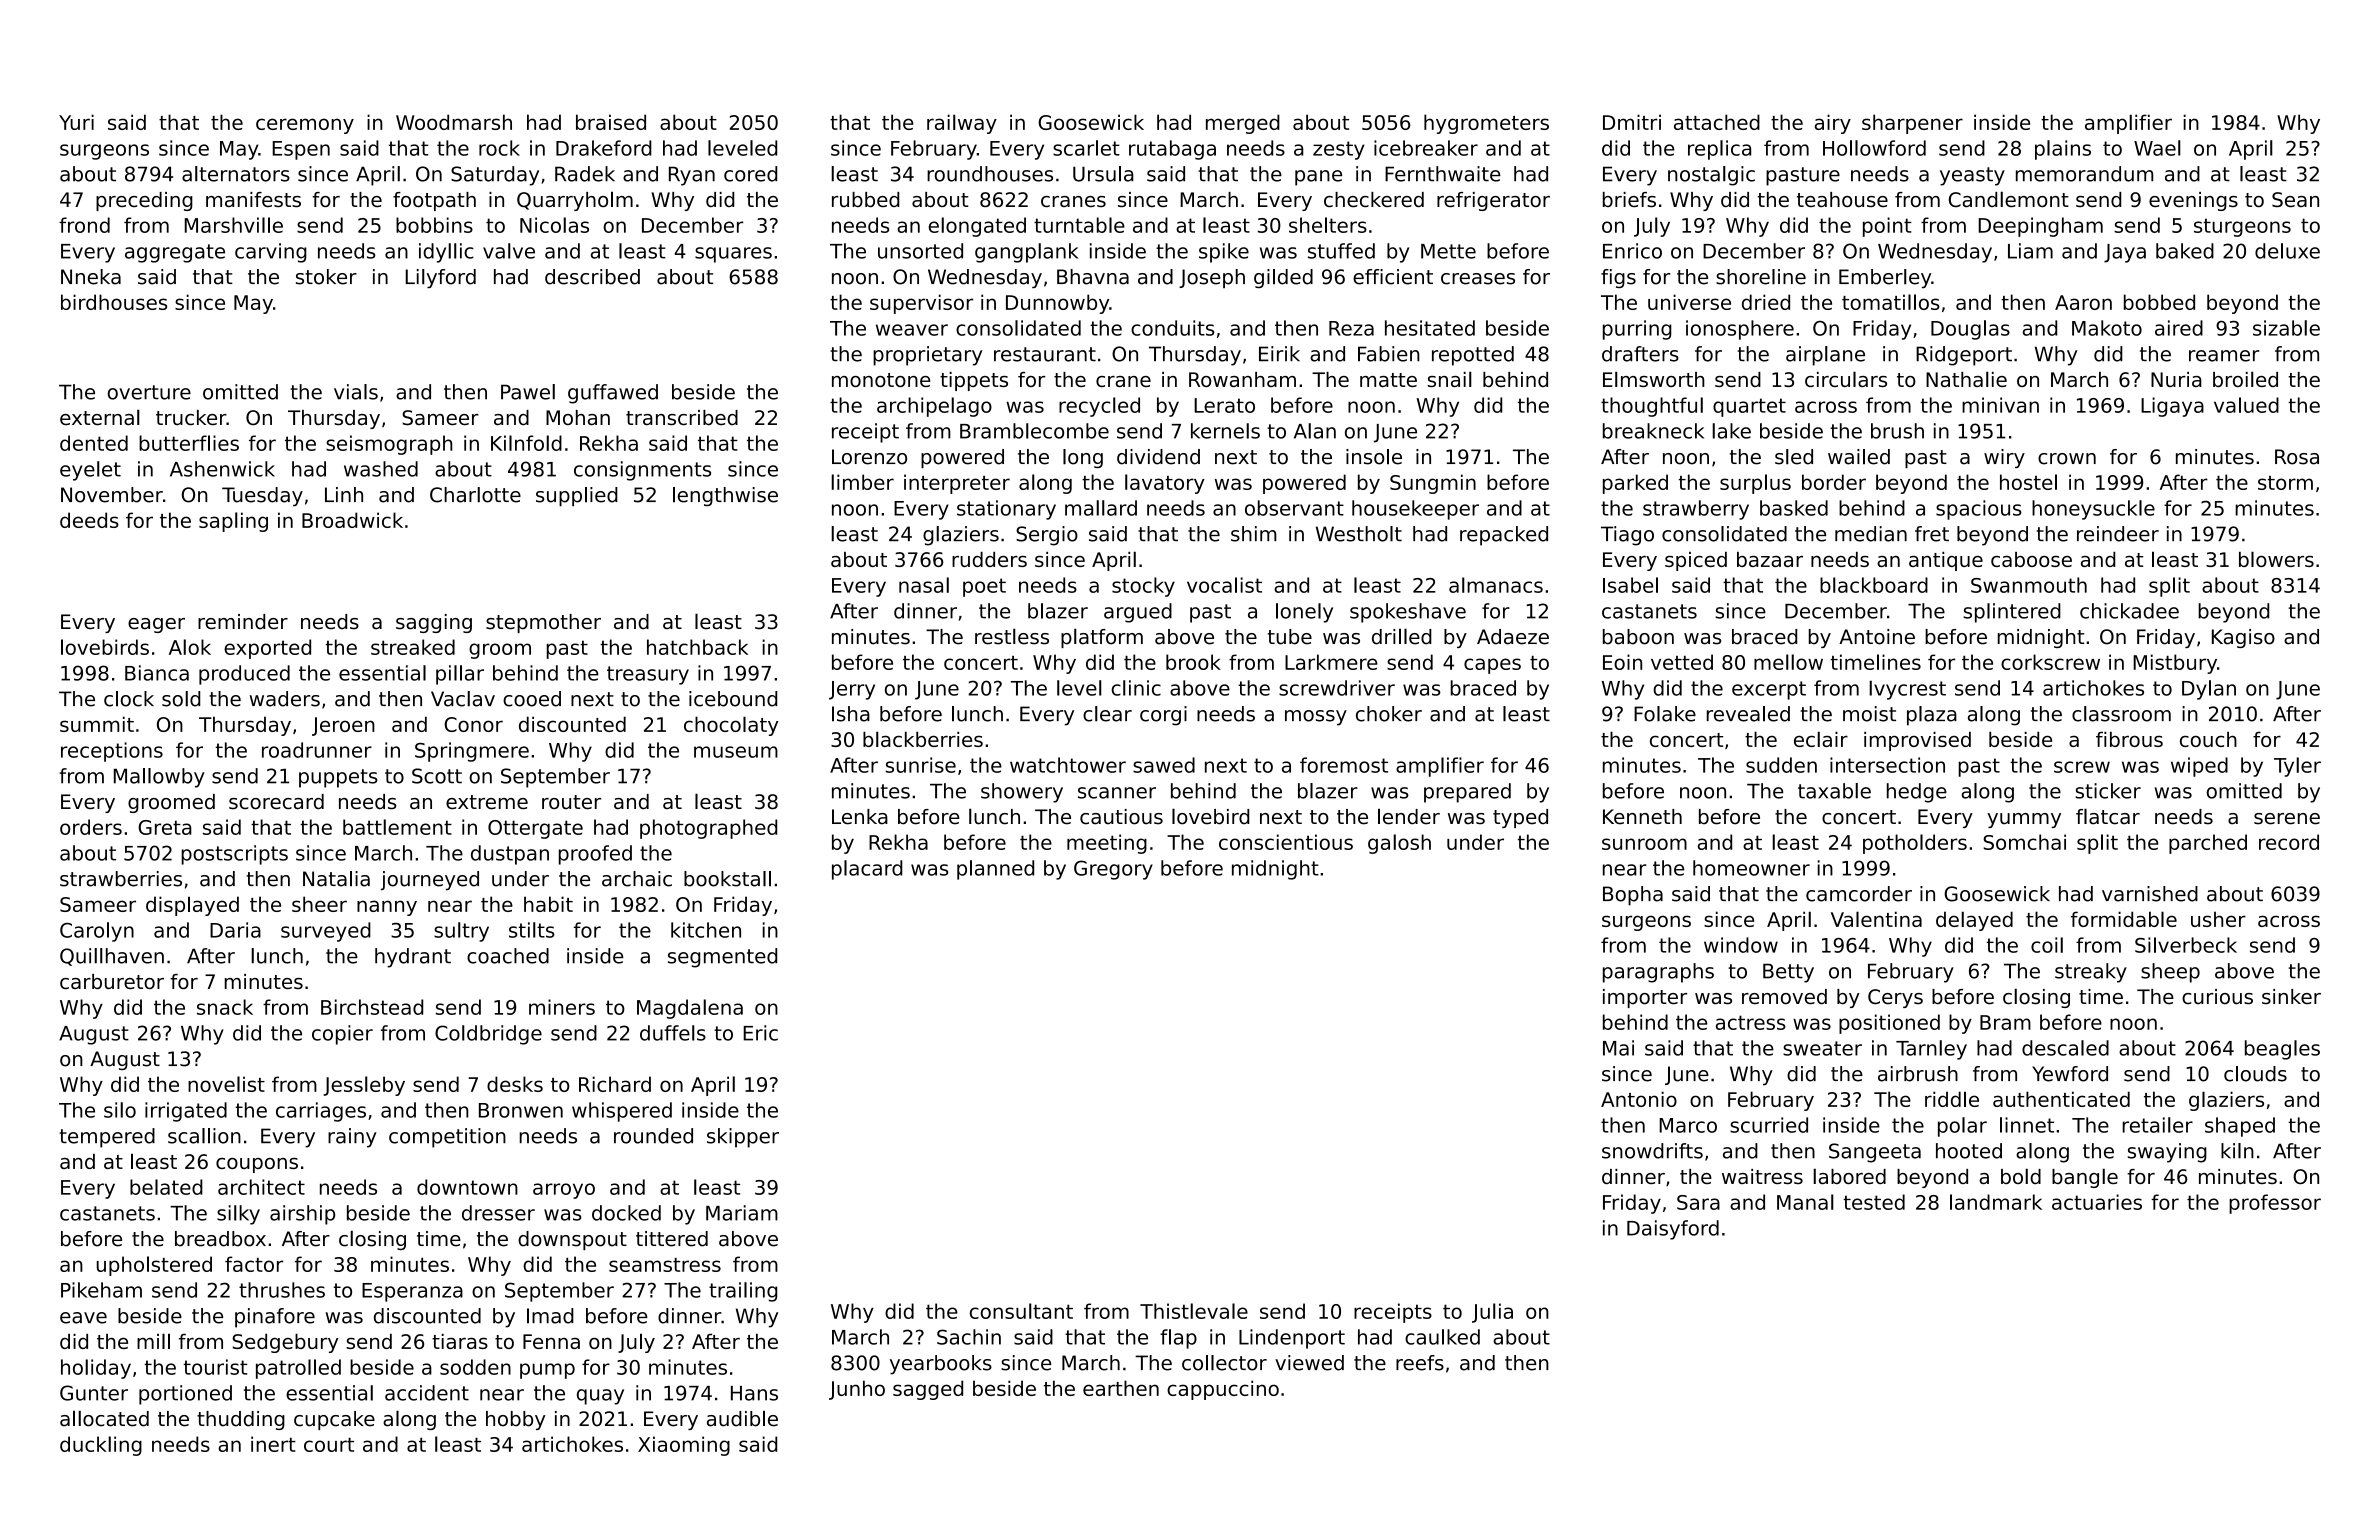 This image has height=1540, width=2380. What do you see at coordinates (2129, 739) in the image?
I see `fibrous` at bounding box center [2129, 739].
